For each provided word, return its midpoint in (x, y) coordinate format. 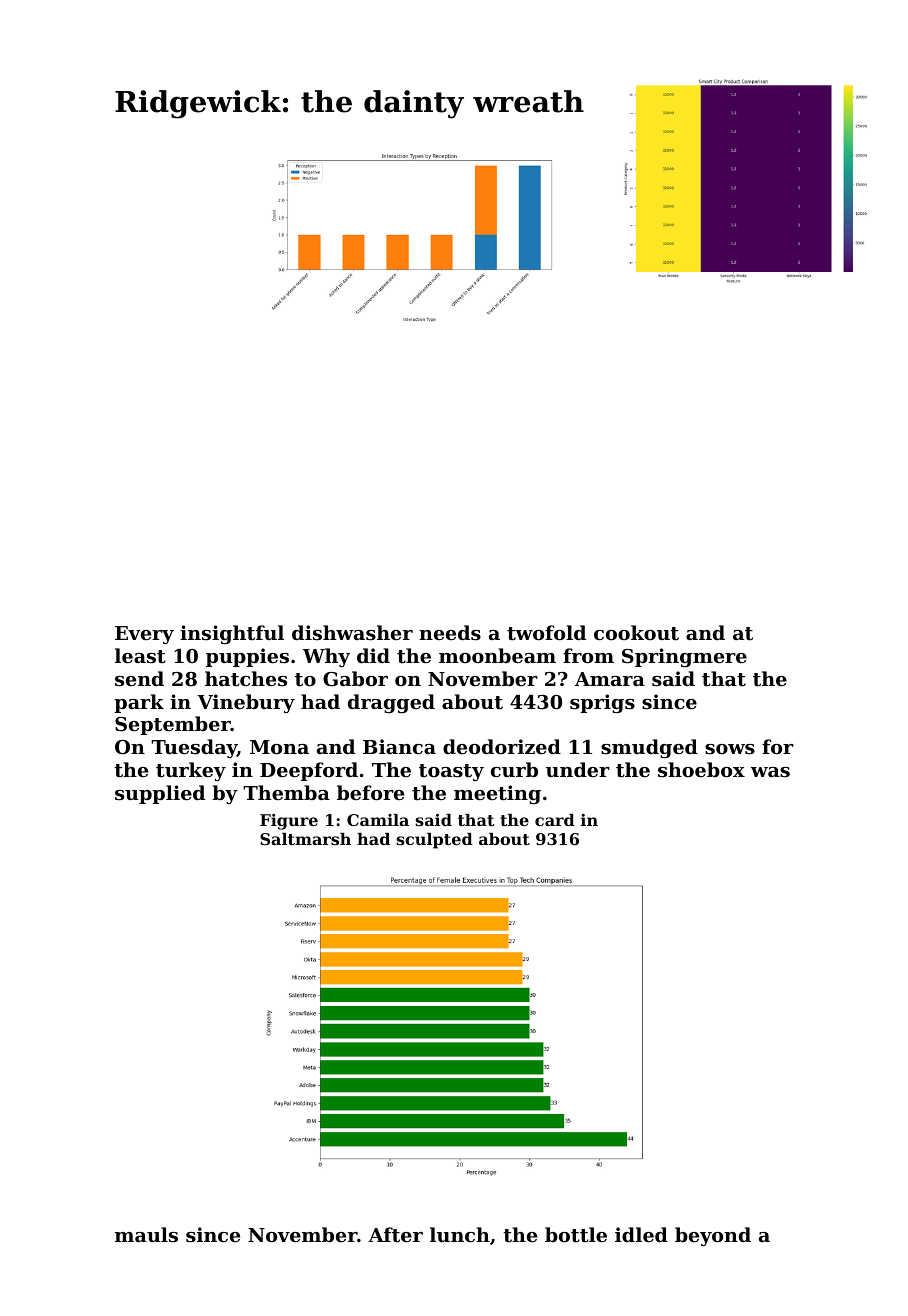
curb (514, 769)
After (395, 1234)
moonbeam (497, 655)
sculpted (434, 841)
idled (641, 1234)
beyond (713, 1236)
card (555, 820)
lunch (460, 1234)
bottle (576, 1234)
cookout (636, 633)
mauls (146, 1234)
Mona (279, 747)
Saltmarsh (305, 839)
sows (730, 749)
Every (144, 635)
